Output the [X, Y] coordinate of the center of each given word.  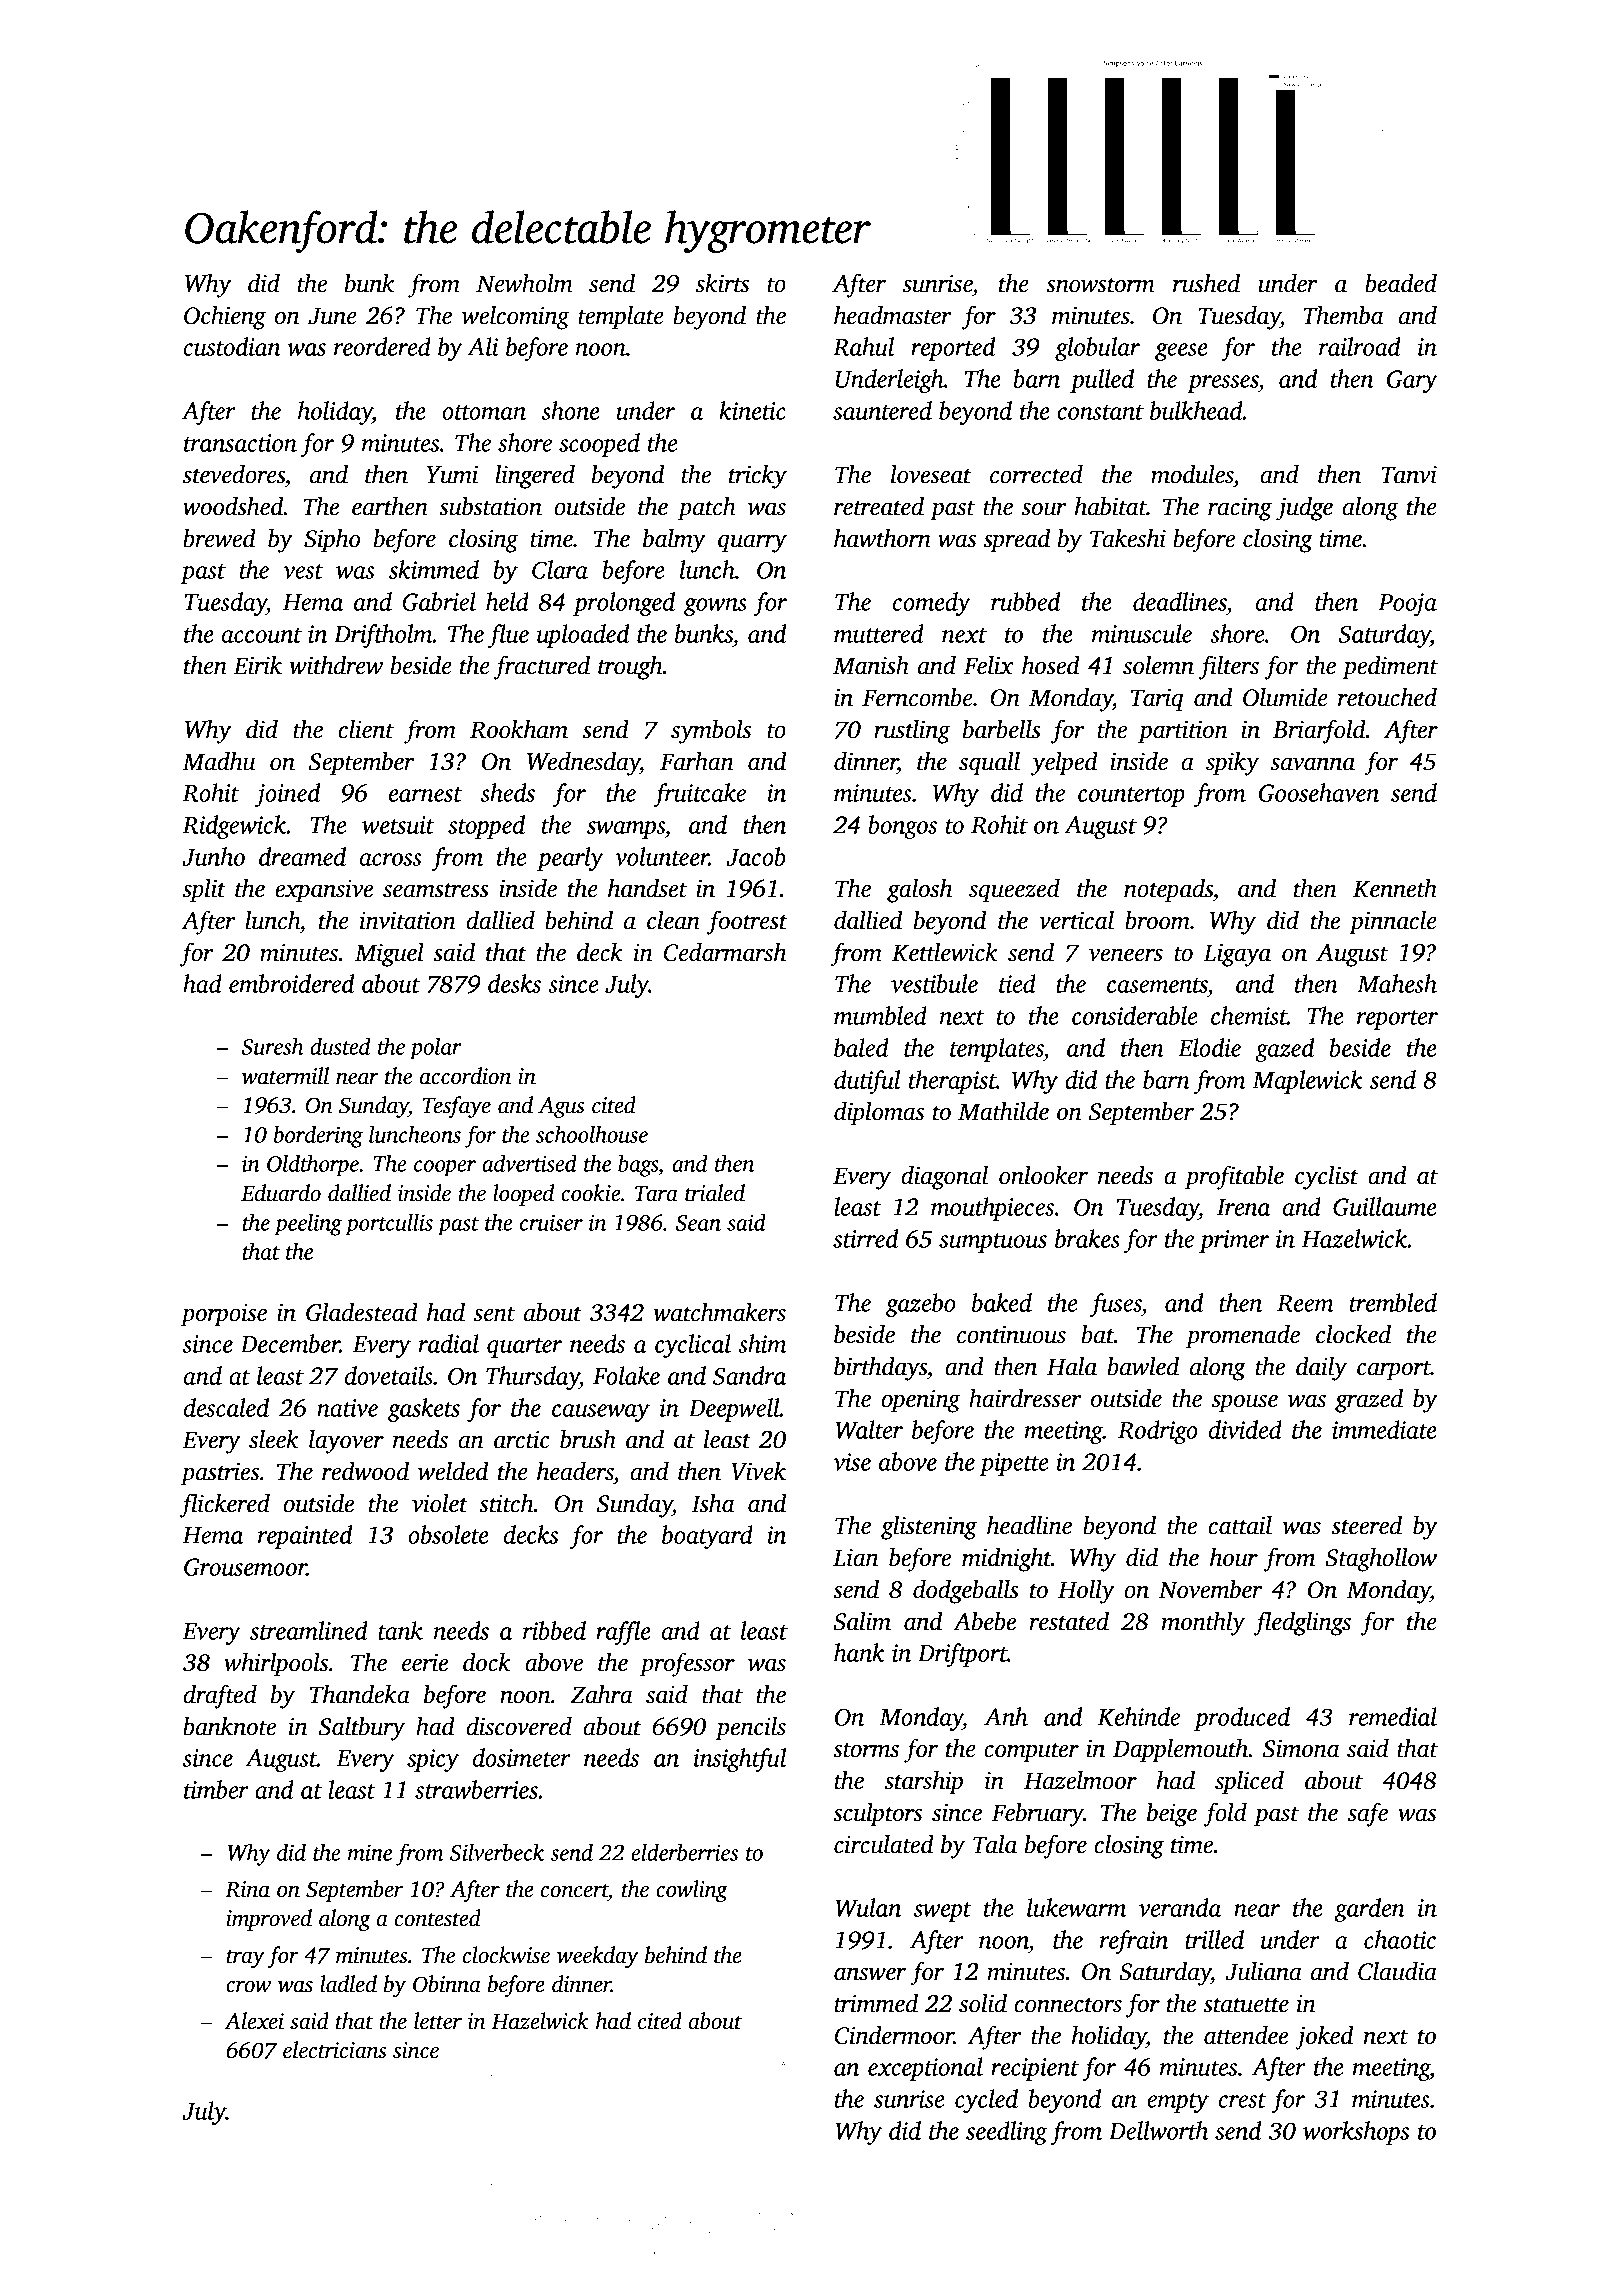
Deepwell [734, 1410]
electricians [335, 2050]
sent [494, 1314]
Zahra [602, 1694]
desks [514, 983]
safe [1368, 1814]
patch [707, 509]
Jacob [756, 856]
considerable [1134, 1015]
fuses [1116, 1305]
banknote [229, 1726]
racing [1240, 509]
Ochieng [225, 318]
